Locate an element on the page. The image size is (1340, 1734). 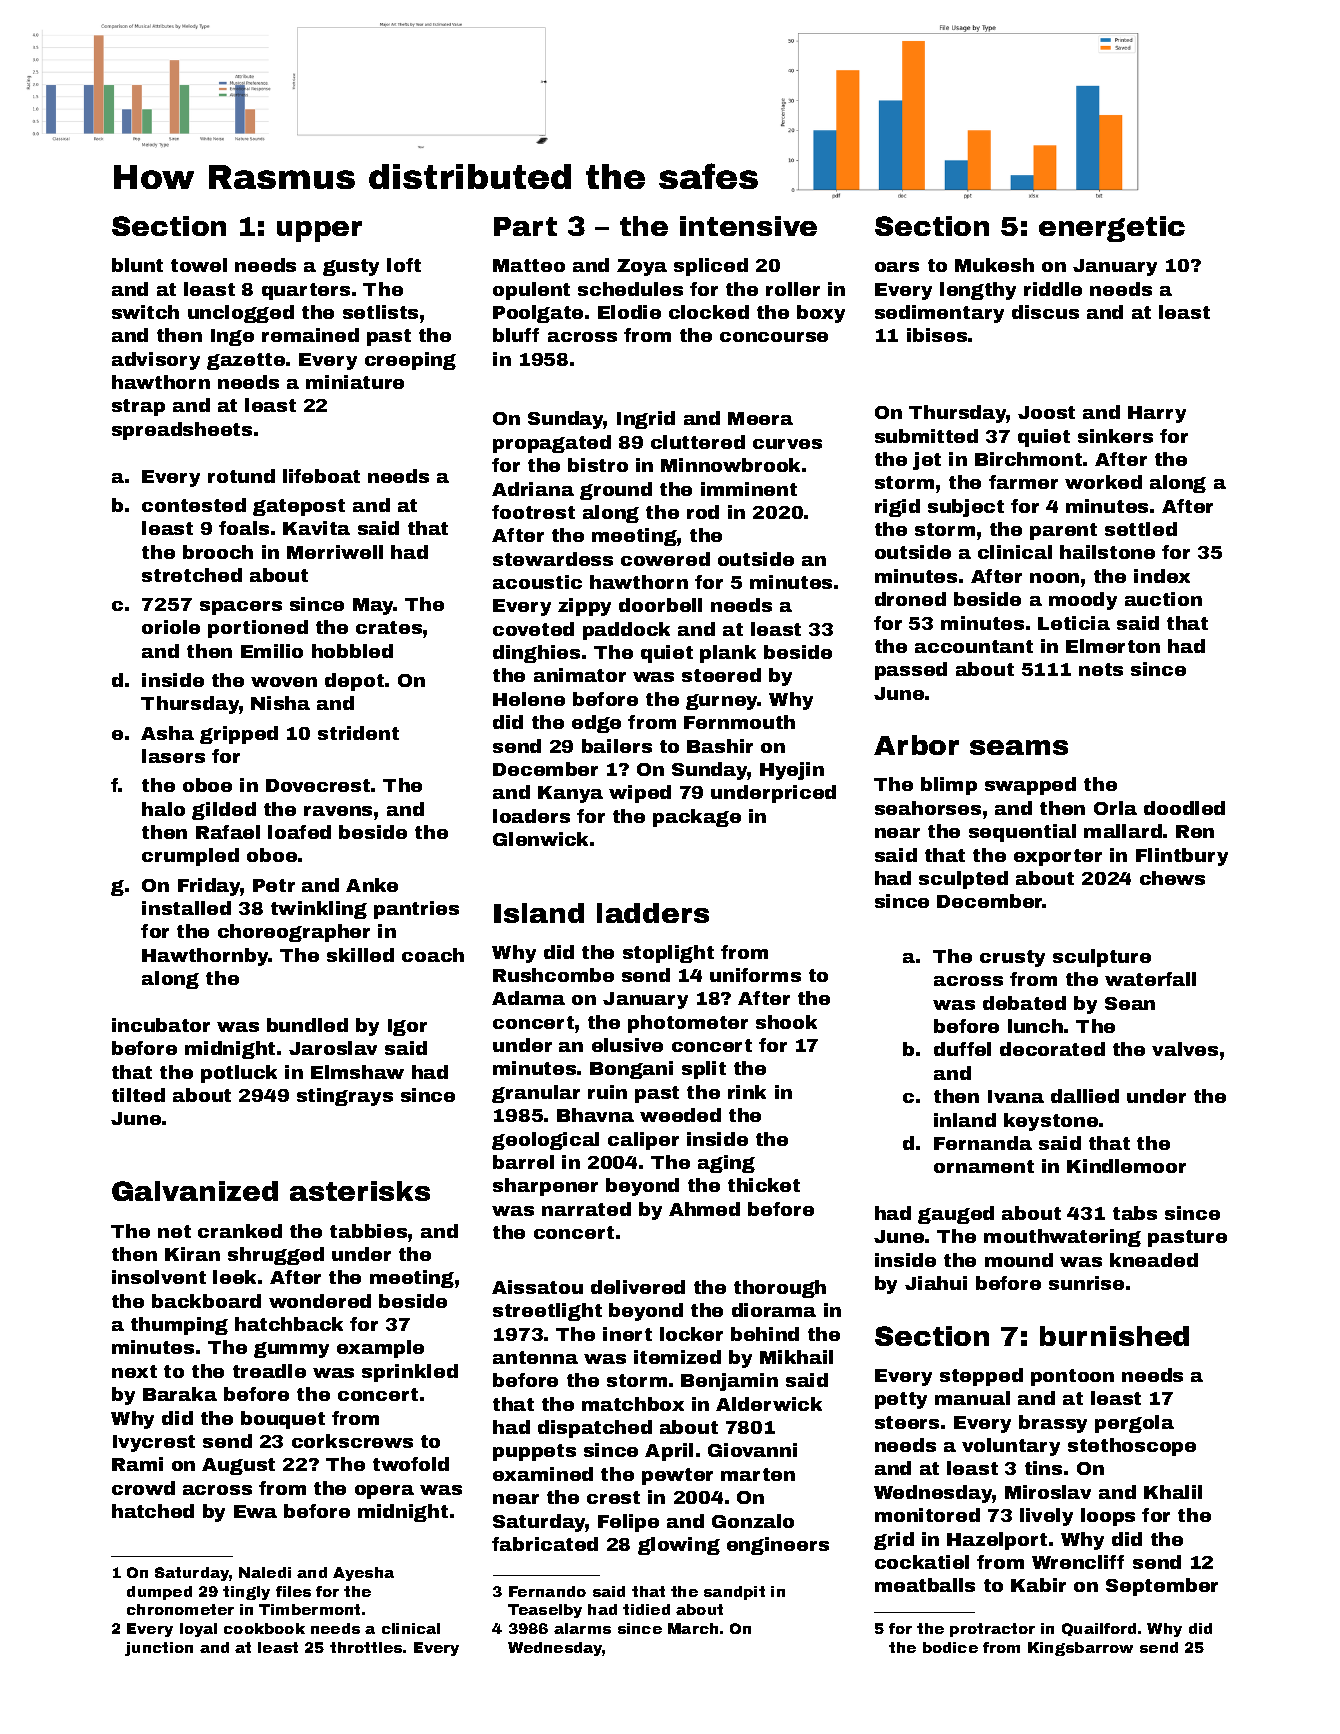
engineers is located at coordinates (778, 1546).
